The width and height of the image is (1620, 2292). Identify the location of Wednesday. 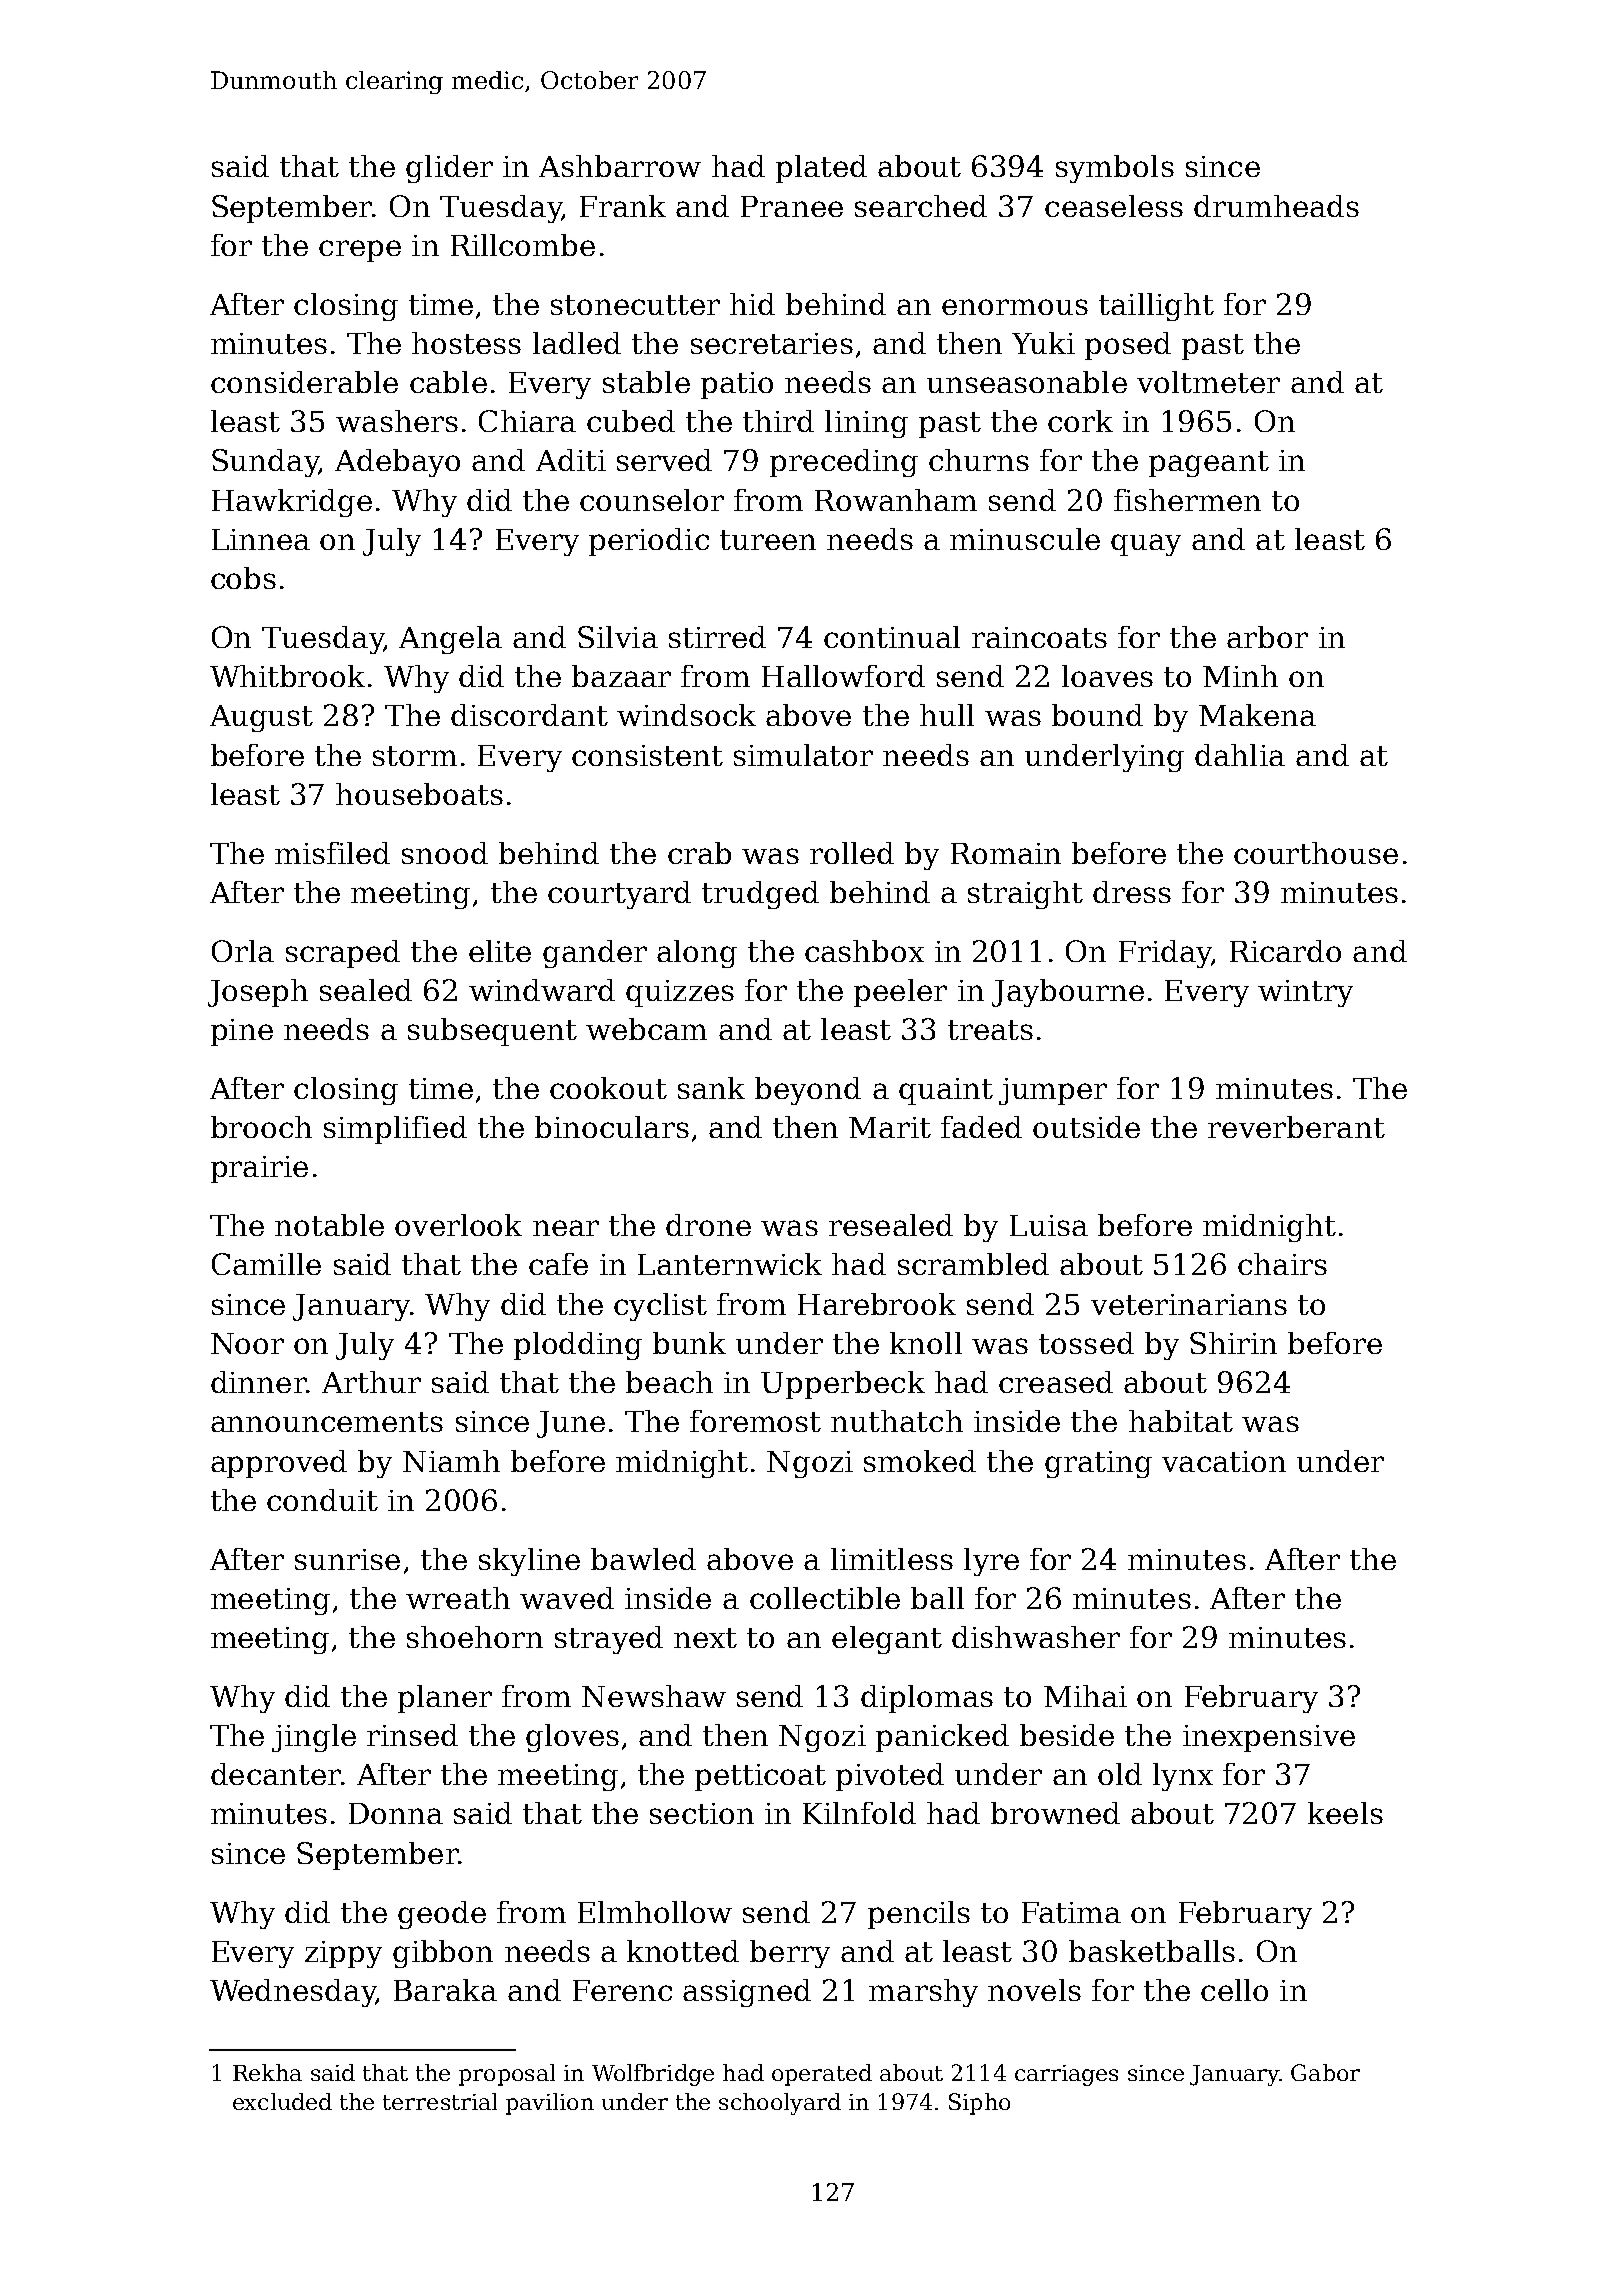
(293, 1993).
